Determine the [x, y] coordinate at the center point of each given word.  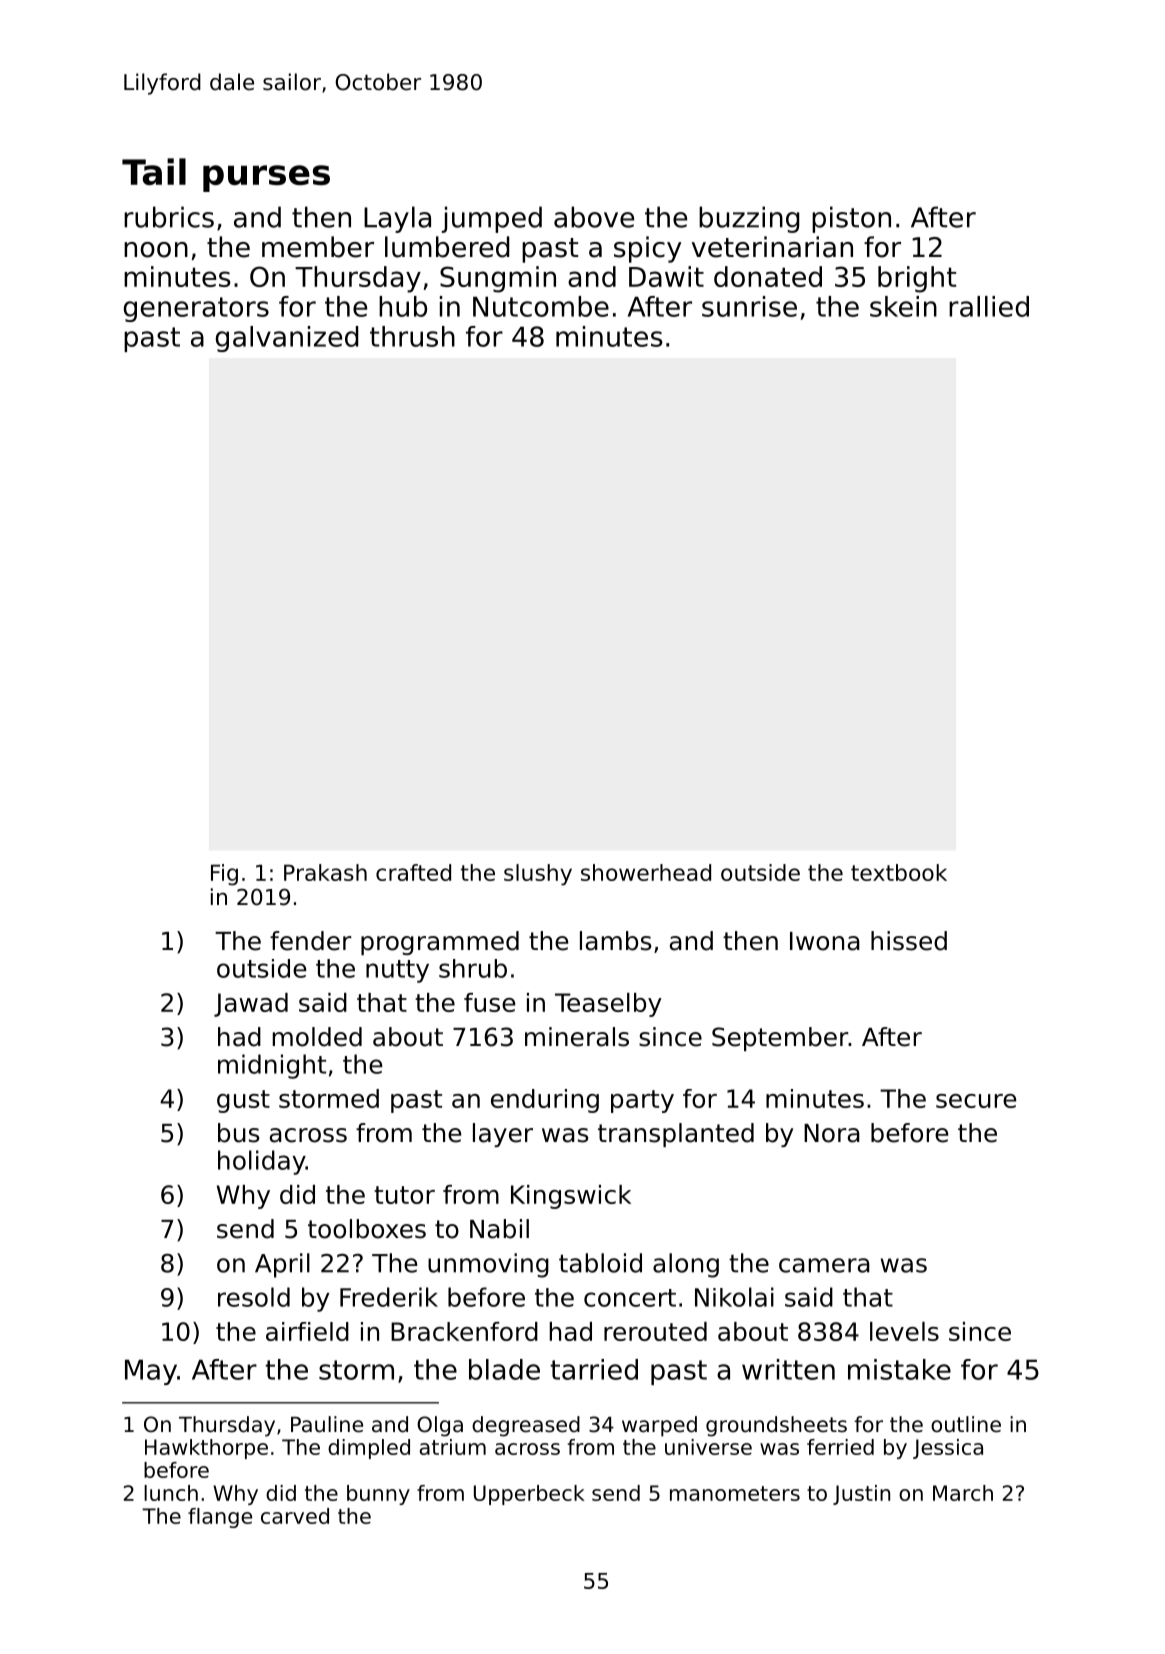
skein [903, 306]
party [642, 1101]
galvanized [287, 339]
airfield [307, 1331]
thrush [412, 336]
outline [966, 1424]
